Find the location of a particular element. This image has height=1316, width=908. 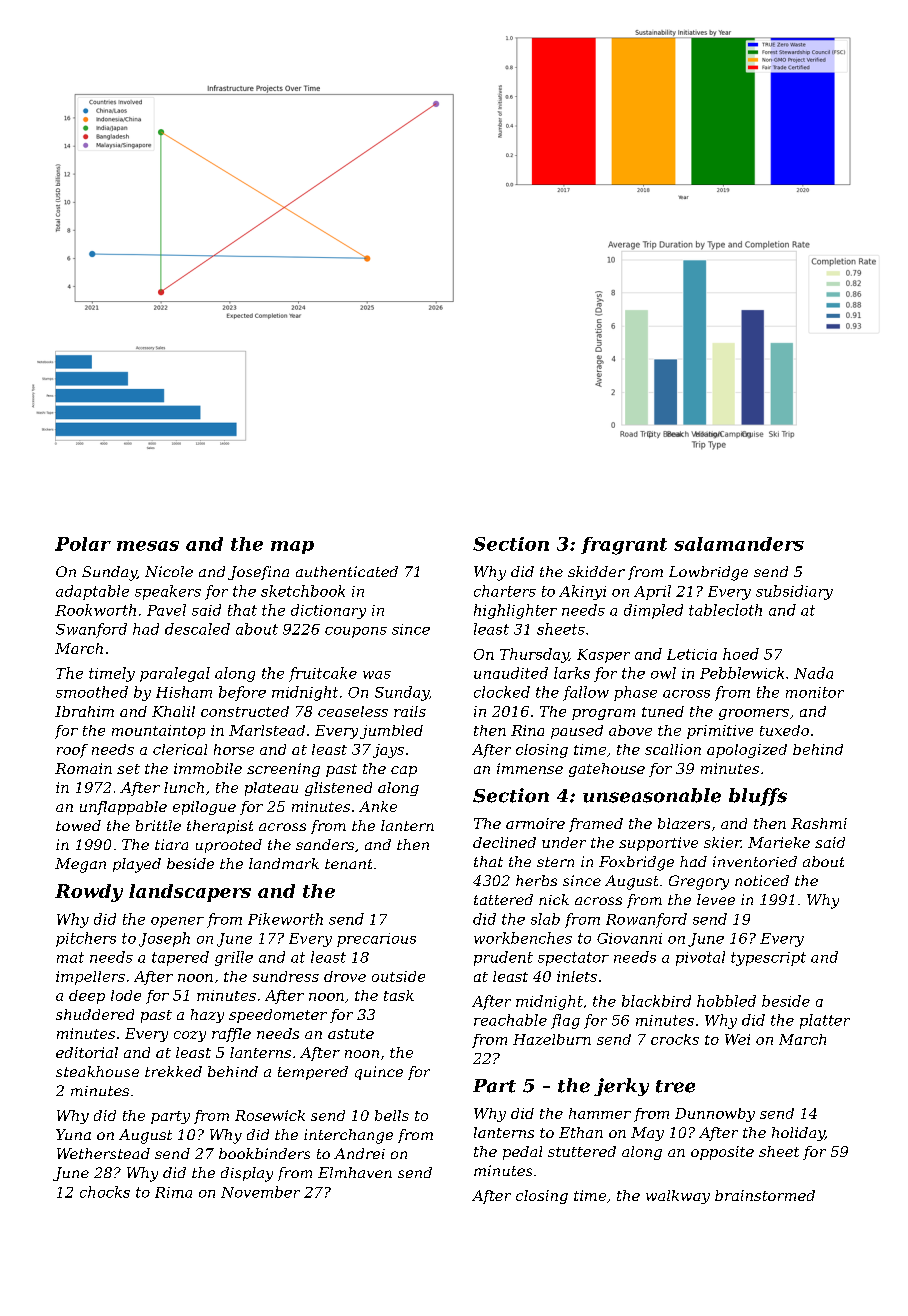

blackbird is located at coordinates (656, 1001).
